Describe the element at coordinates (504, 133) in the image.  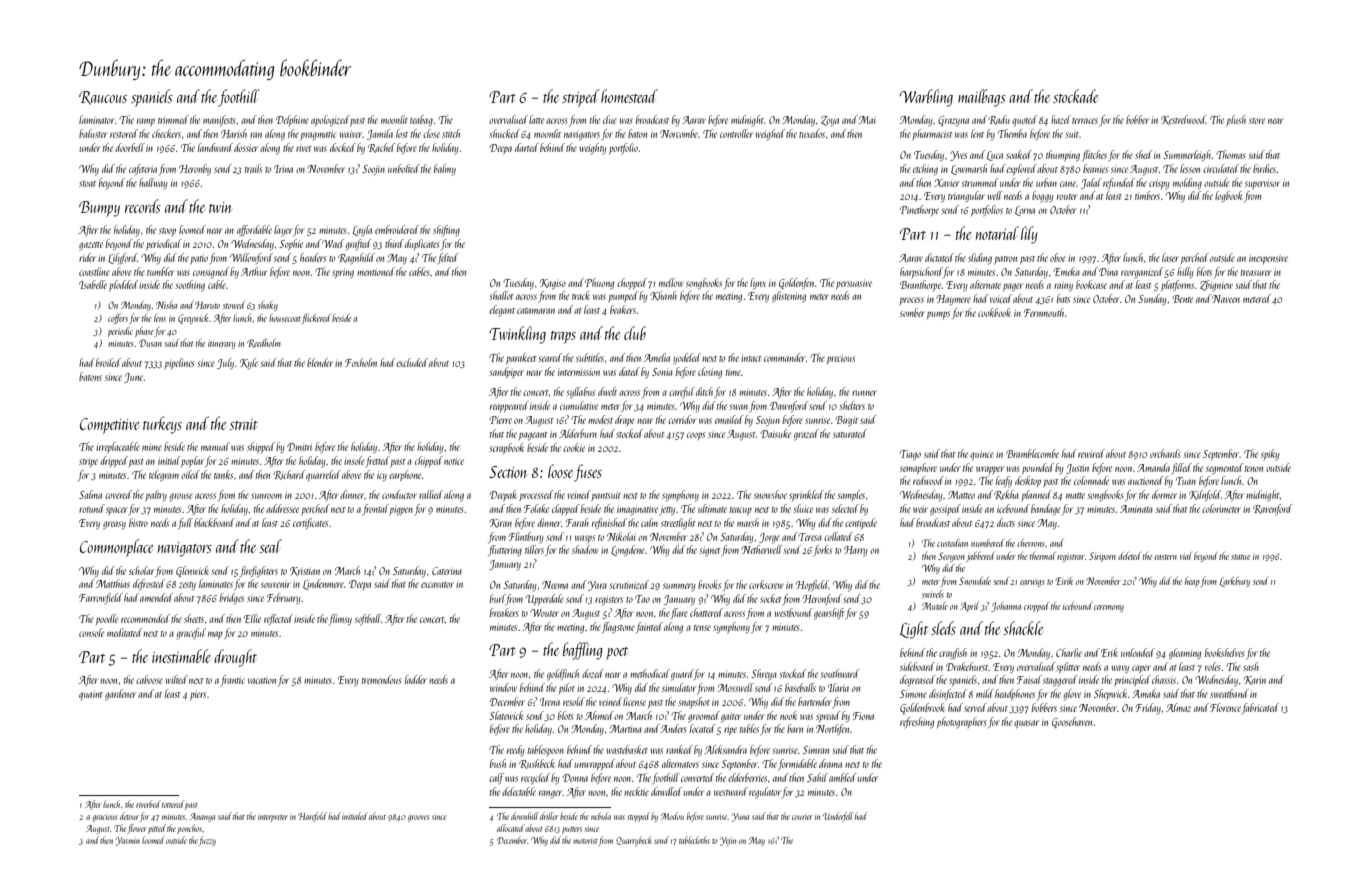
I see `shucked` at that location.
